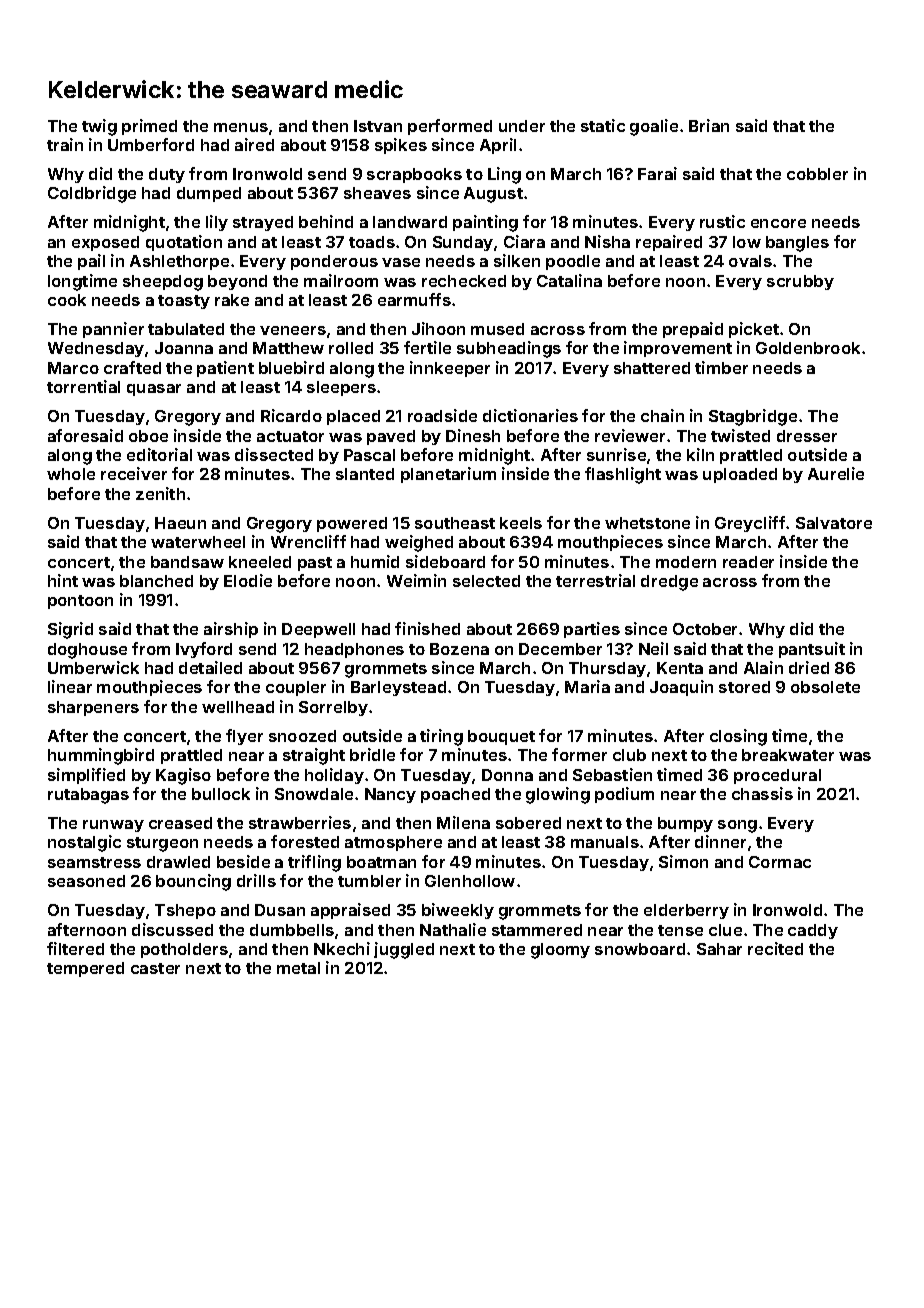  Describe the element at coordinates (148, 436) in the screenshot. I see `oboe` at that location.
